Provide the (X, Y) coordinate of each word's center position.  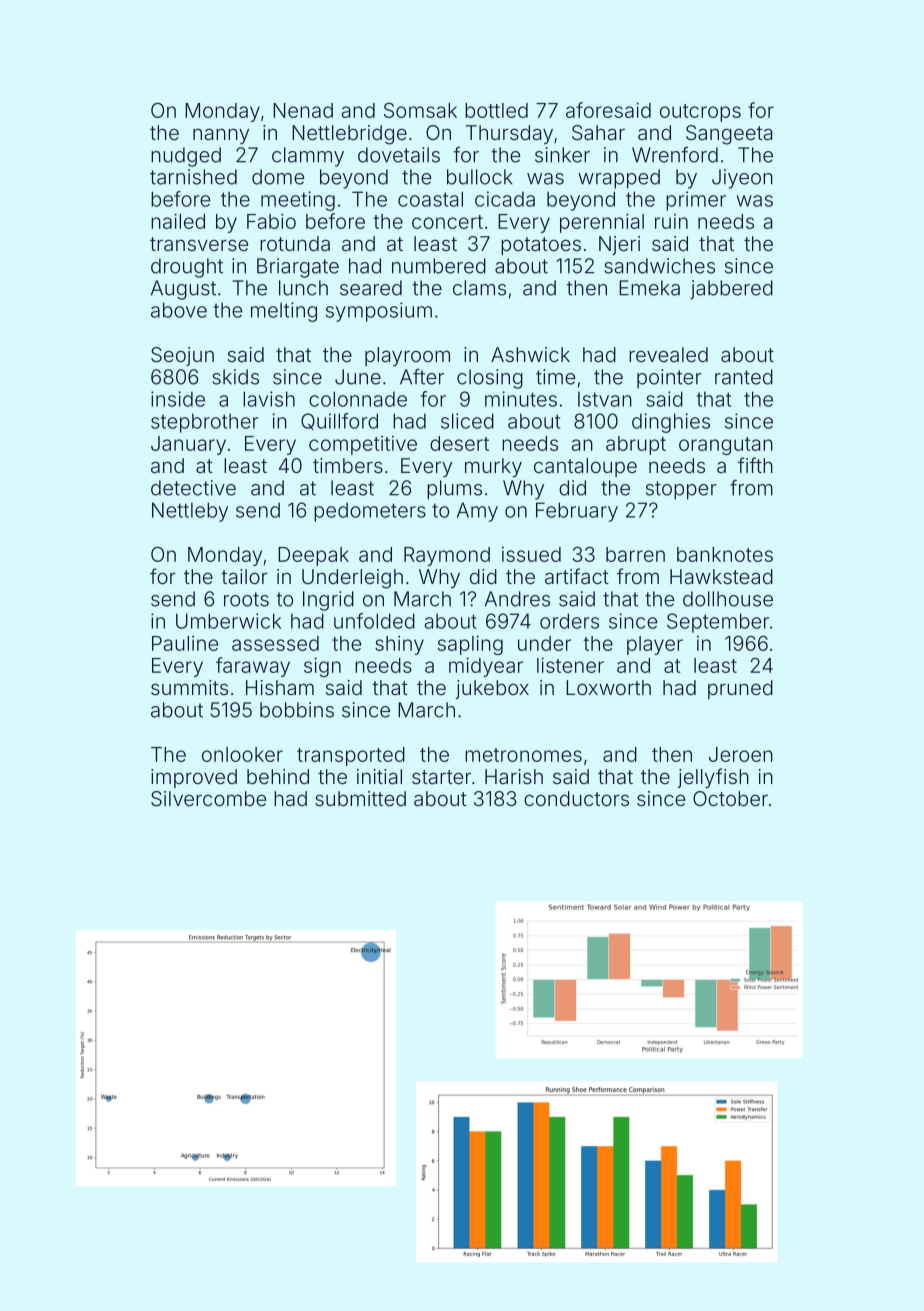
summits (189, 687)
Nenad (303, 110)
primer (696, 201)
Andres (517, 599)
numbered (439, 266)
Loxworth (608, 687)
